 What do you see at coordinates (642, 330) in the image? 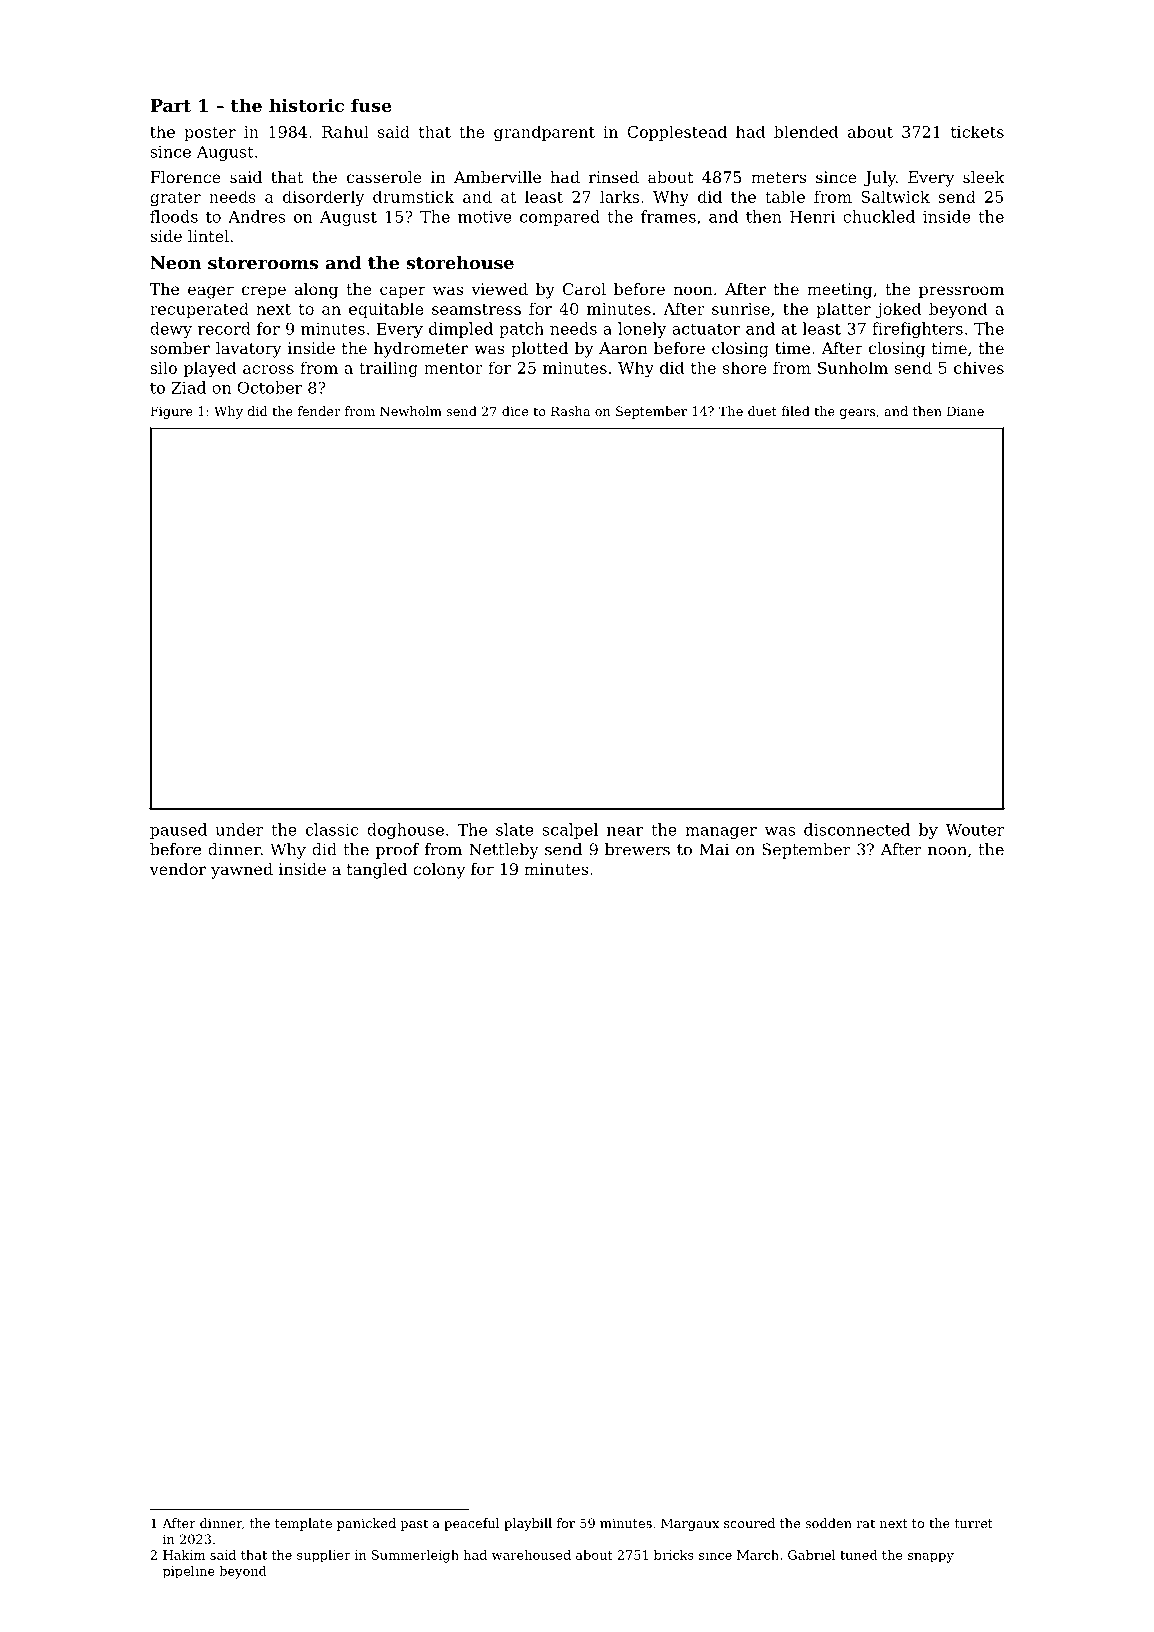
I see `lonely` at bounding box center [642, 330].
